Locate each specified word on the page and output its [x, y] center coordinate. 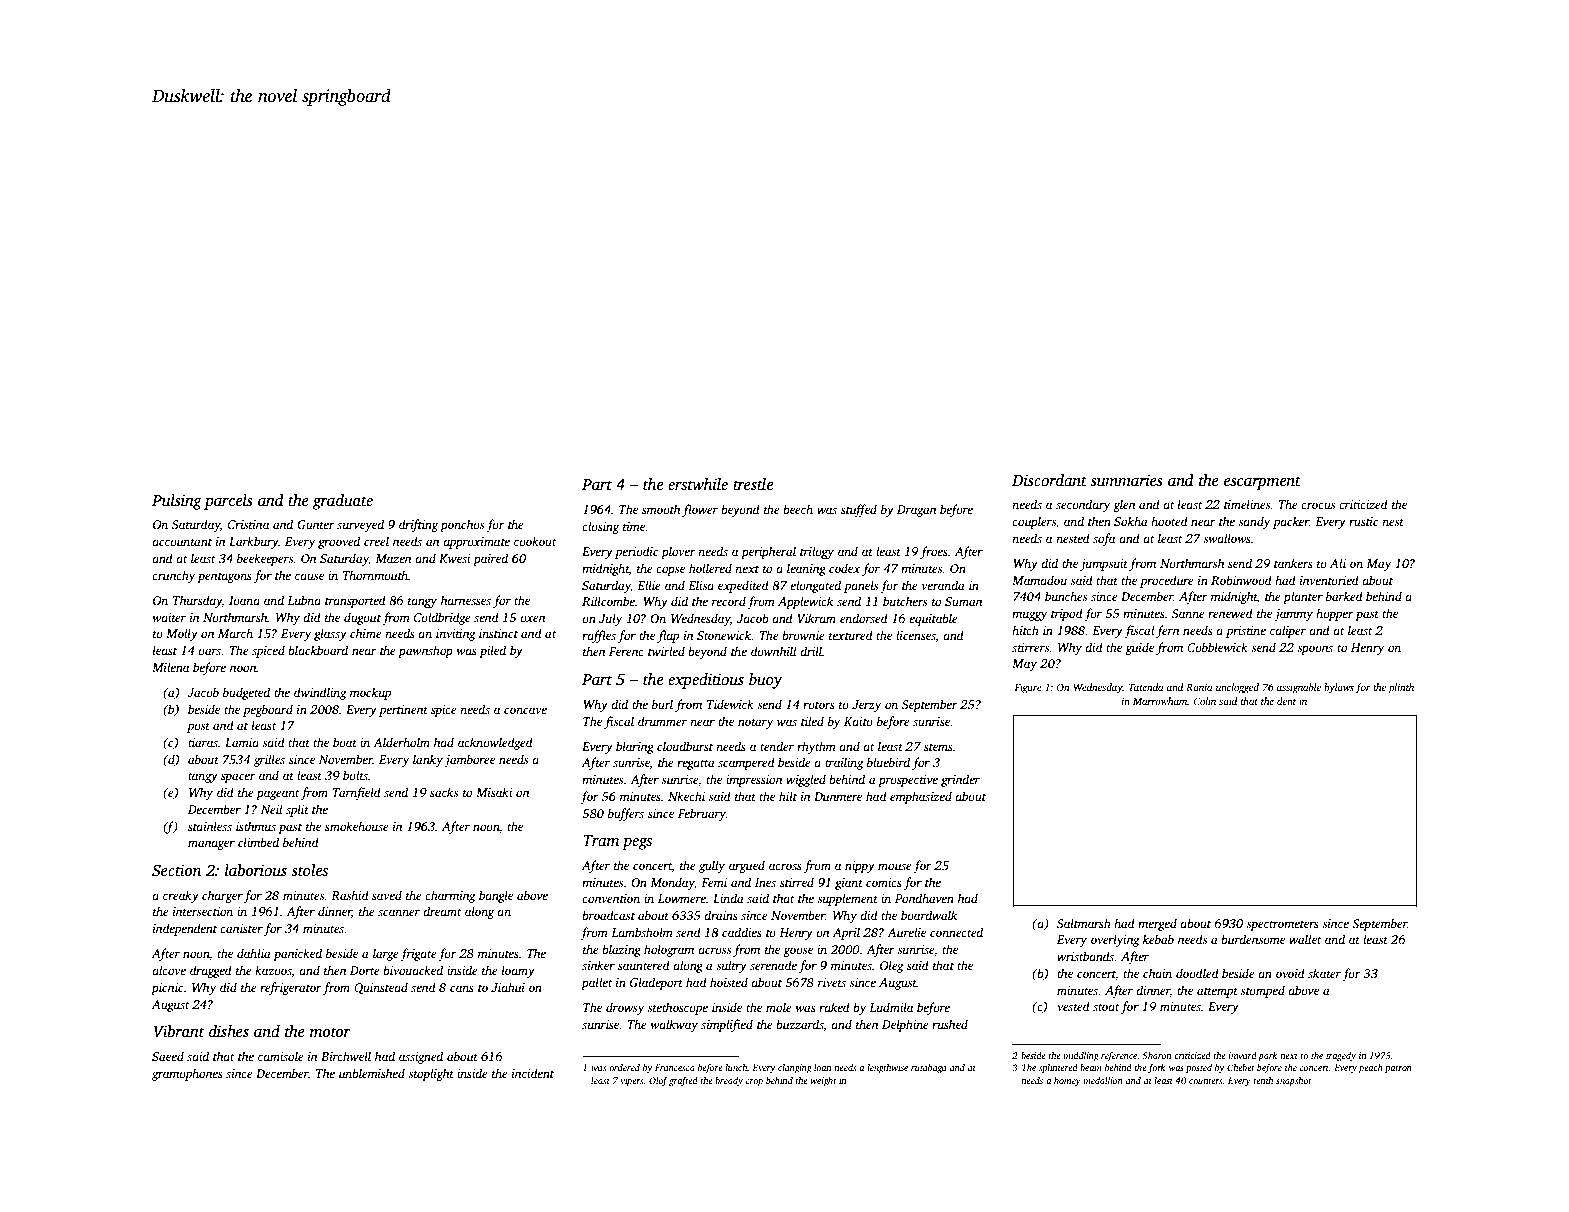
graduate [343, 502]
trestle [753, 484]
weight [823, 1081]
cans [462, 988]
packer [1291, 522]
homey [1067, 1081]
